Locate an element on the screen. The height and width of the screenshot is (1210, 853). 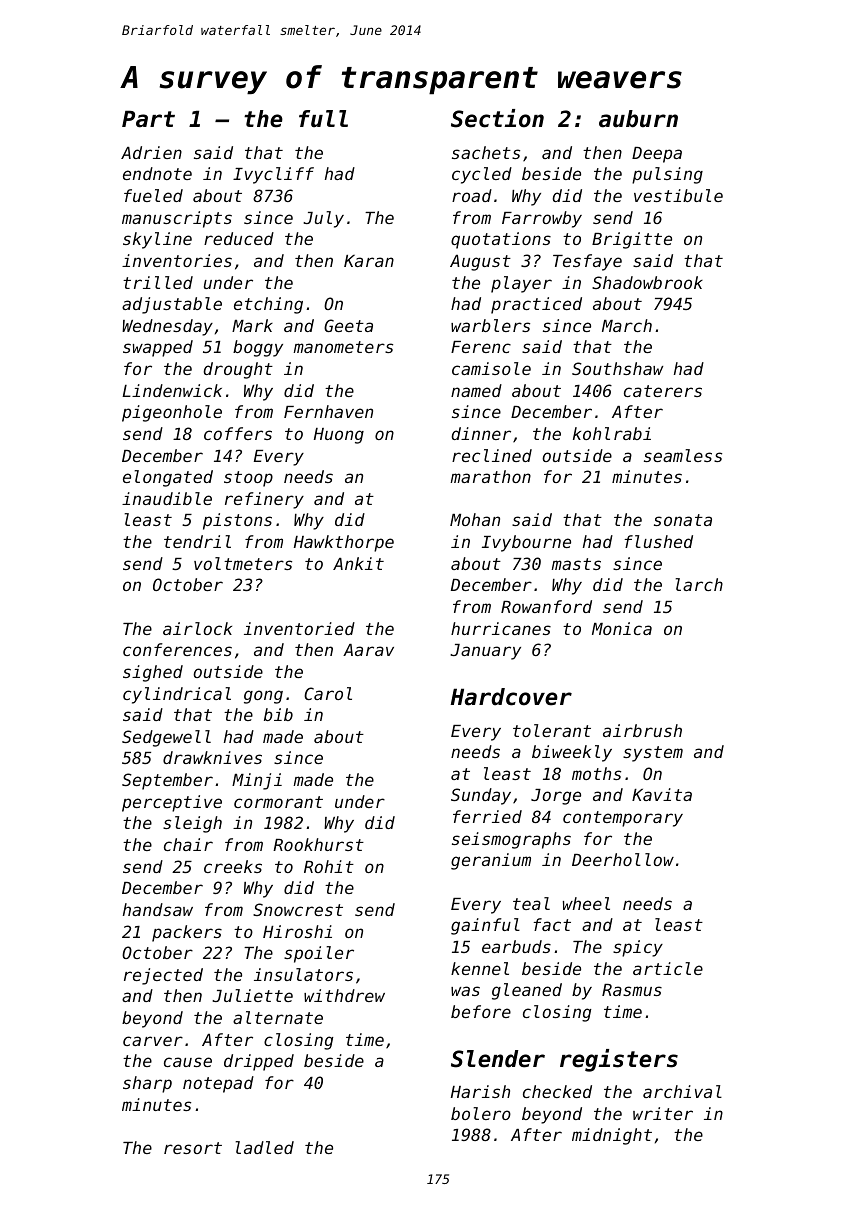
withdrew is located at coordinates (344, 995).
